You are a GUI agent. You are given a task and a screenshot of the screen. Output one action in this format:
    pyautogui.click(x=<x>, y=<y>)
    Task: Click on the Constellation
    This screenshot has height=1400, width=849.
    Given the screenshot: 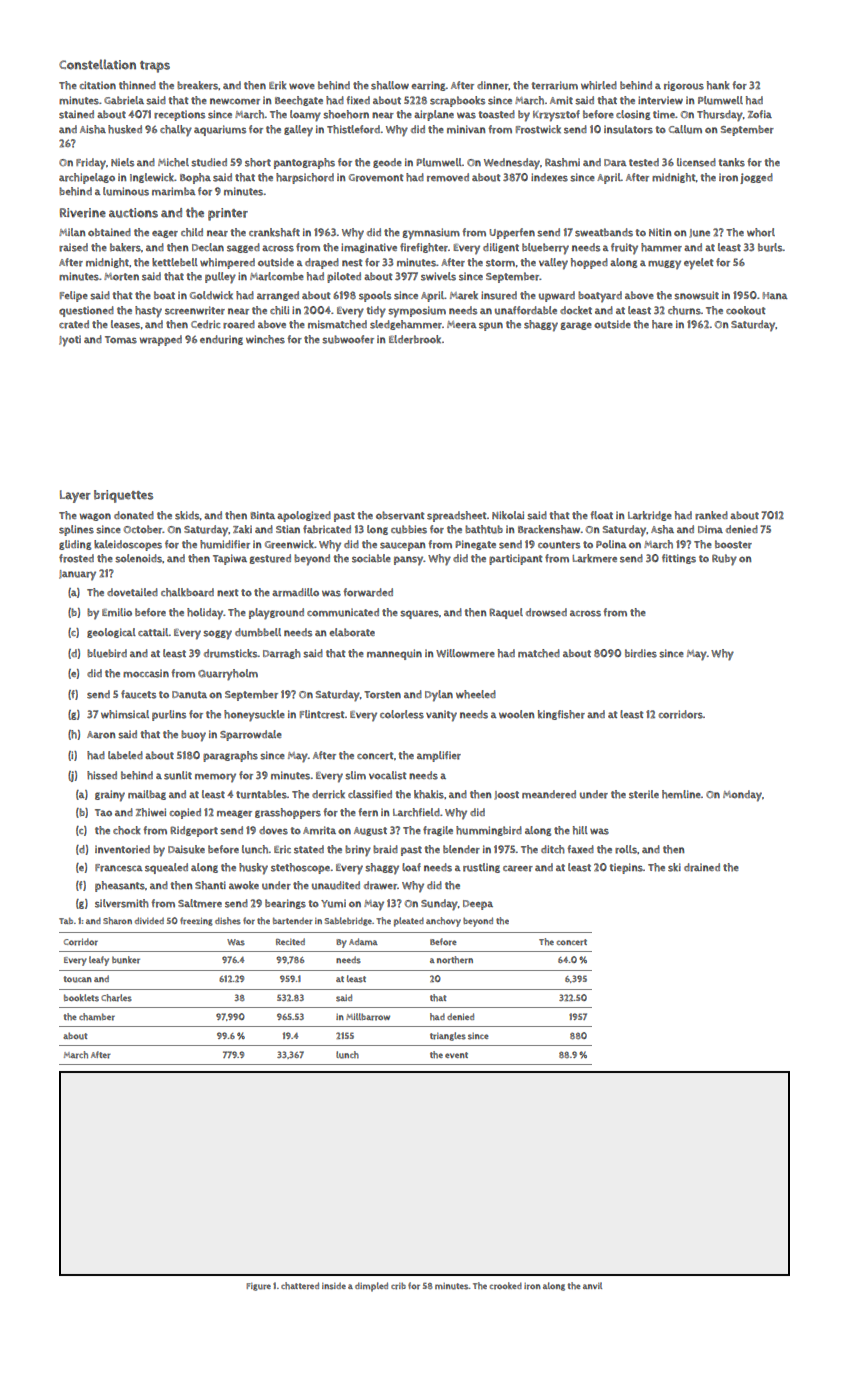 What is the action you would take?
    pyautogui.click(x=97, y=64)
